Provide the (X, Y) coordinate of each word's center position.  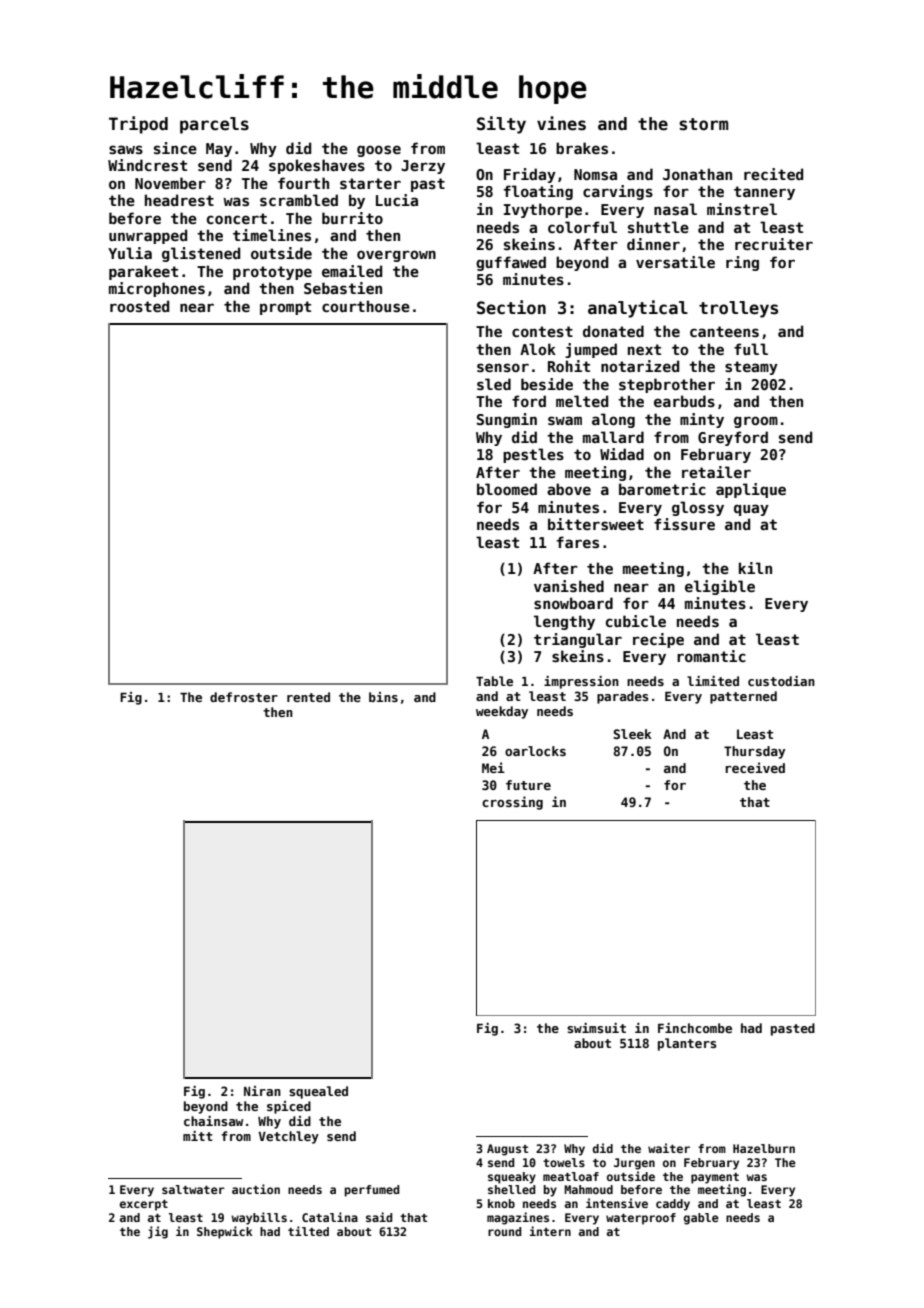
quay (751, 510)
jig (158, 1232)
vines (561, 123)
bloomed (507, 489)
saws (126, 149)
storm (704, 124)
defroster (244, 697)
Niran (262, 1091)
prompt (285, 308)
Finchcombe (695, 1028)
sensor (503, 367)
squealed (318, 1092)
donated (613, 331)
